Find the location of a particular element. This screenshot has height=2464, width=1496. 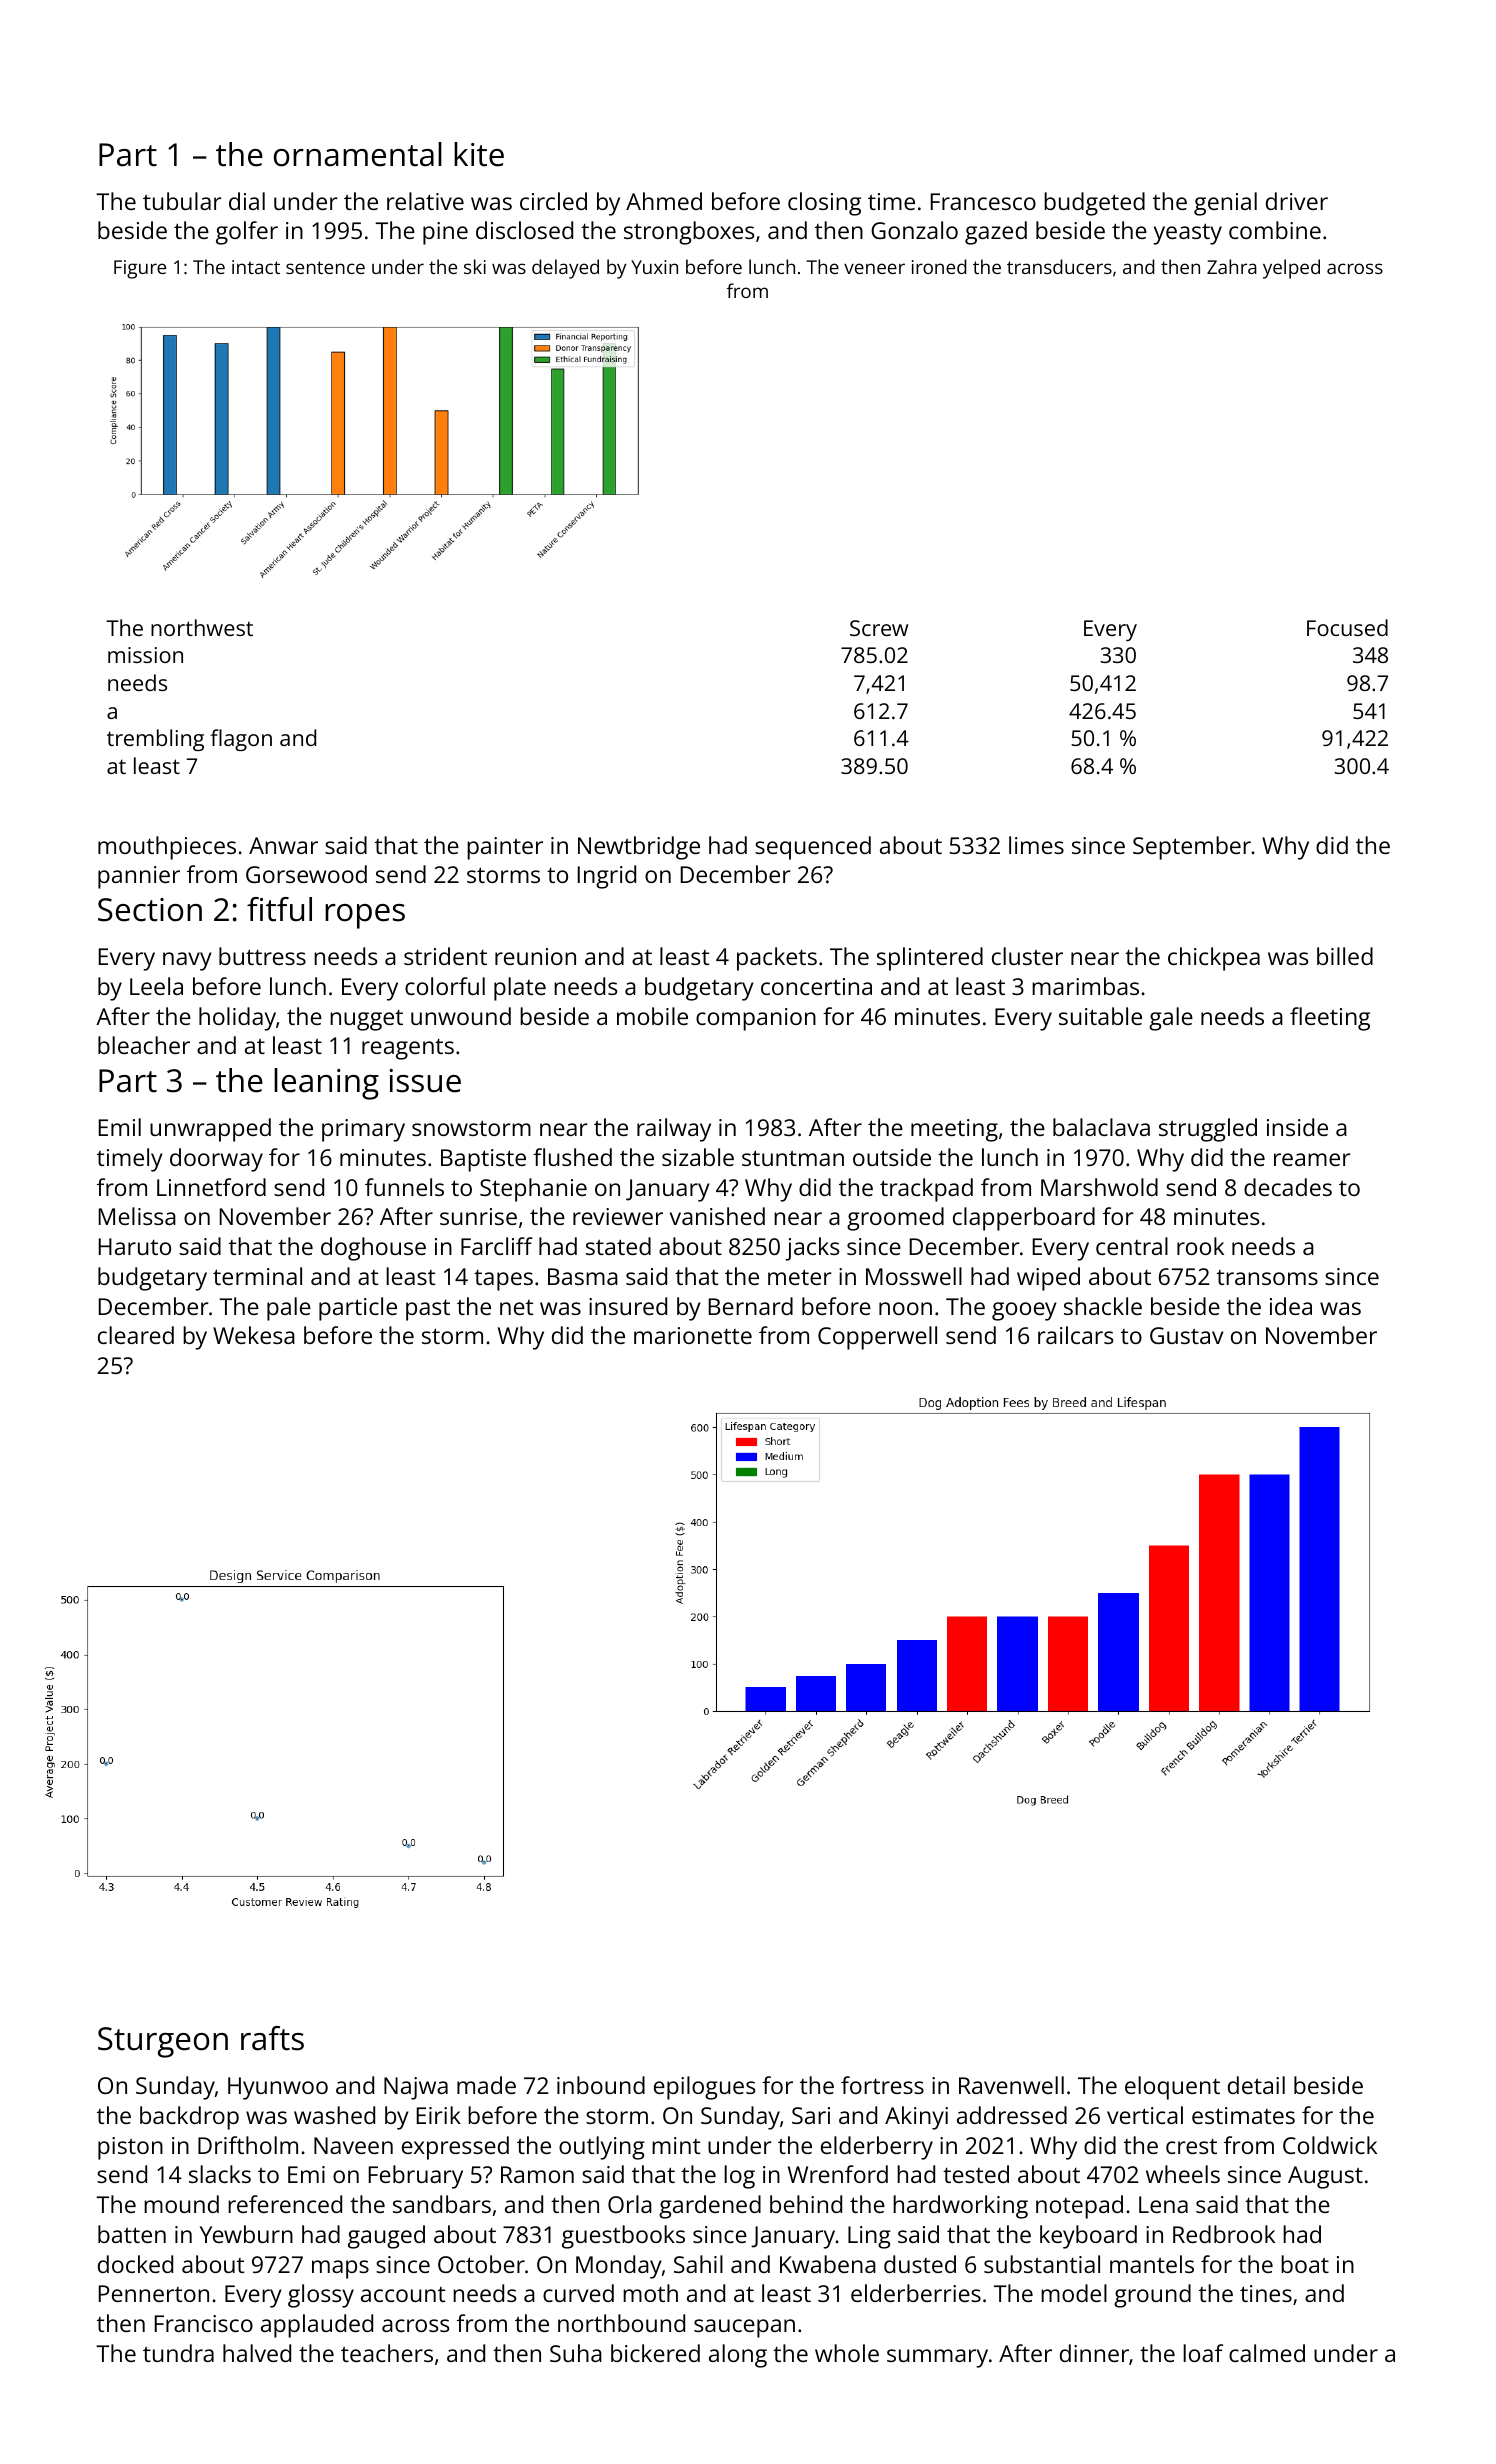

Pennerton is located at coordinates (154, 2293).
